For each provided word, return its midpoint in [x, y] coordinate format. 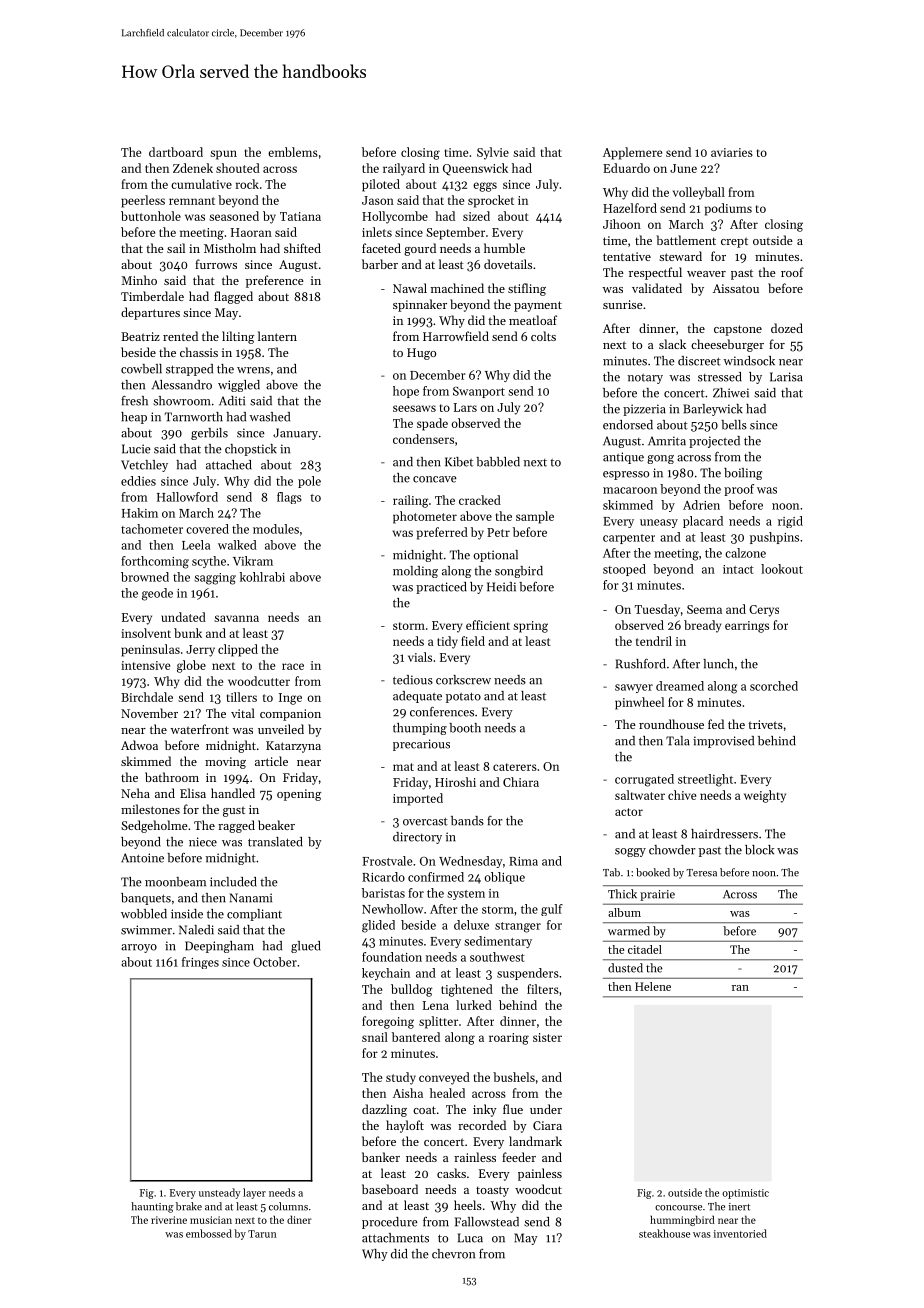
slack [672, 344]
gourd [420, 249]
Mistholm [230, 248]
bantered [416, 1037]
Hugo [421, 354]
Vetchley [144, 466]
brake [189, 1206]
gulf [552, 910]
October [275, 962]
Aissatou [736, 288]
